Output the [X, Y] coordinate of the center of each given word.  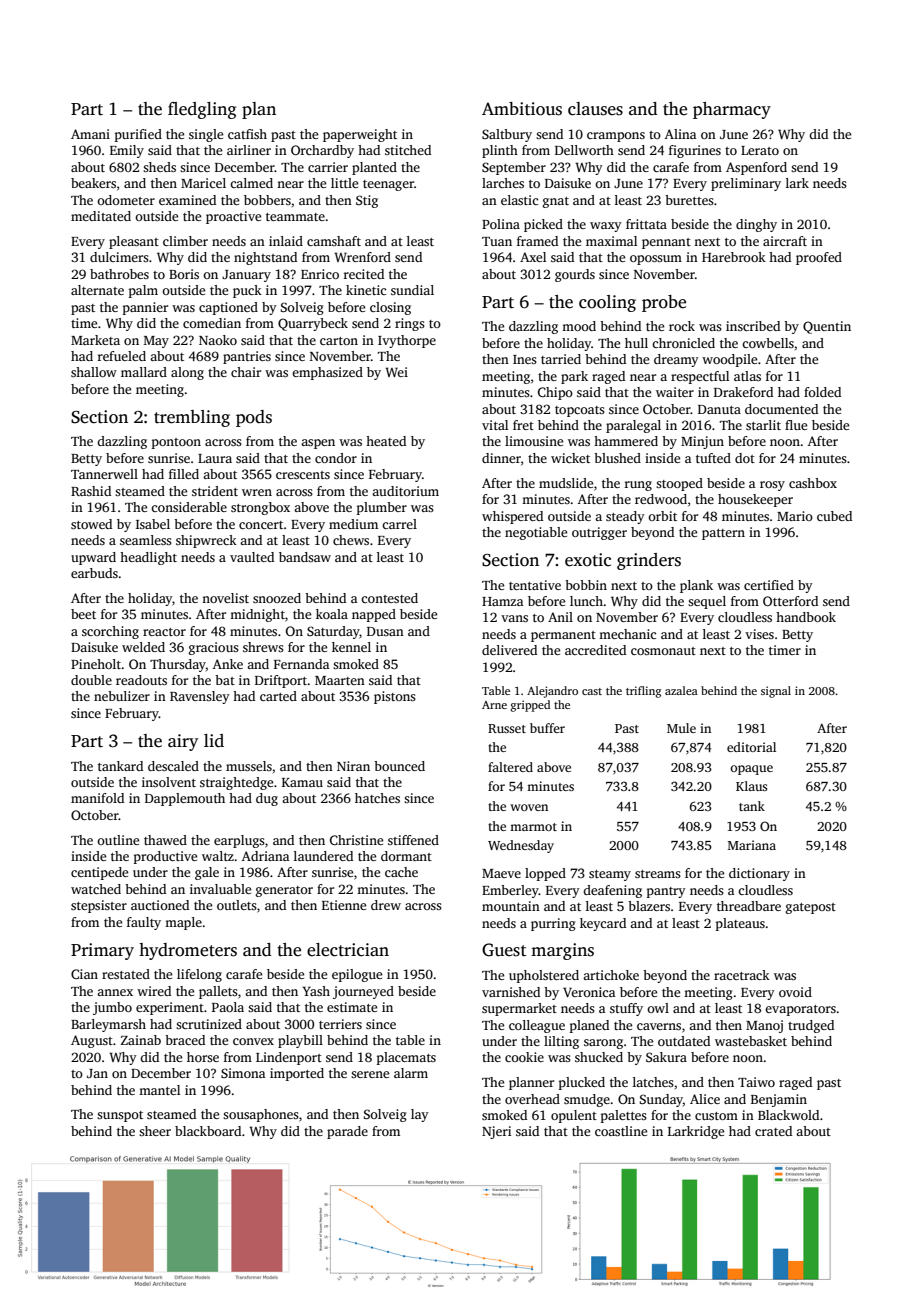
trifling [643, 692]
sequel [707, 602]
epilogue [357, 975]
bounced [399, 766]
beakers [93, 183]
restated [126, 974]
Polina [501, 224]
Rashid [91, 491]
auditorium [405, 491]
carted [278, 696]
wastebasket [751, 1041]
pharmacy [732, 110]
